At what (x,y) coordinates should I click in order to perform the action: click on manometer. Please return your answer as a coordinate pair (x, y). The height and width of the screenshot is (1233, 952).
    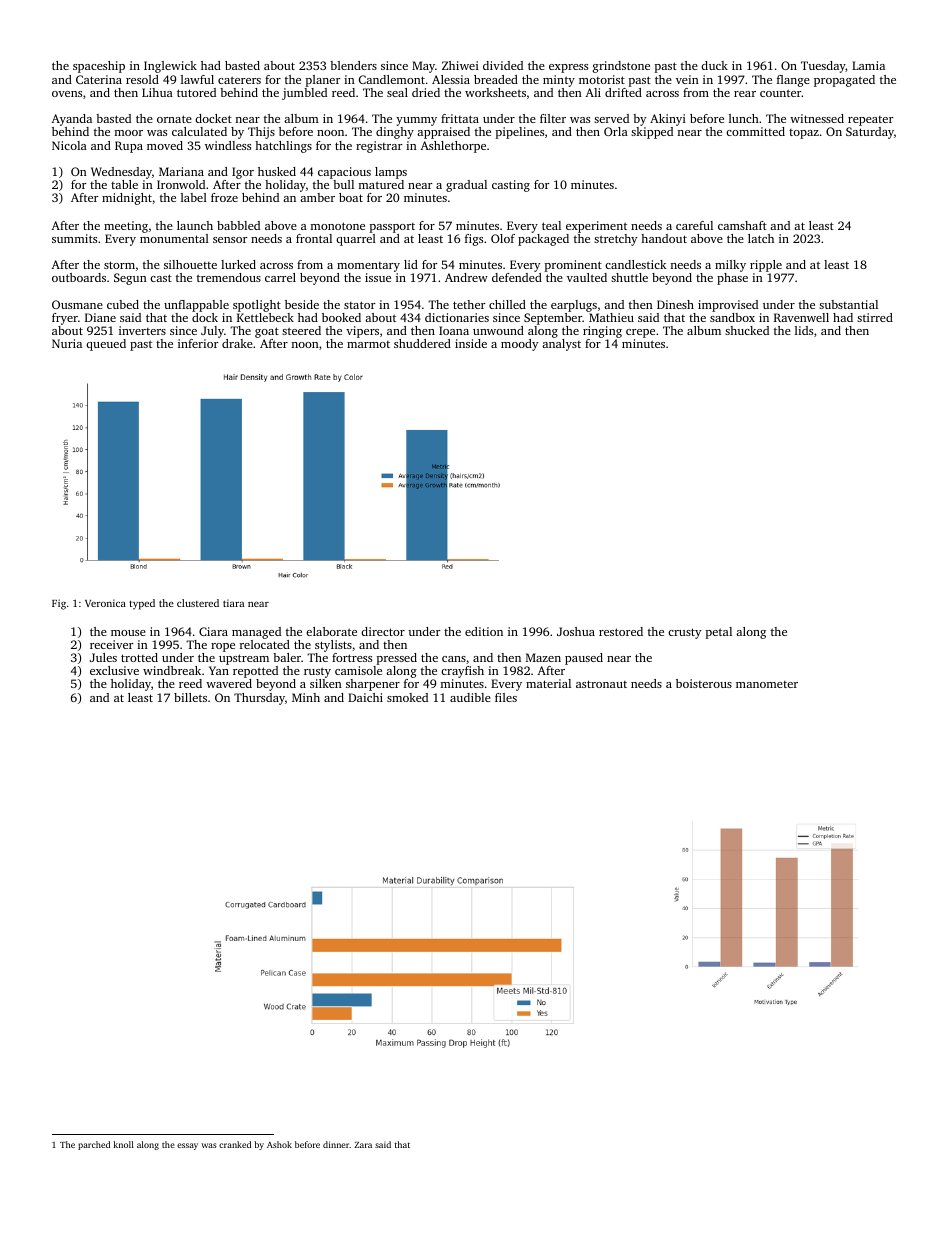
    Looking at the image, I should click on (767, 684).
